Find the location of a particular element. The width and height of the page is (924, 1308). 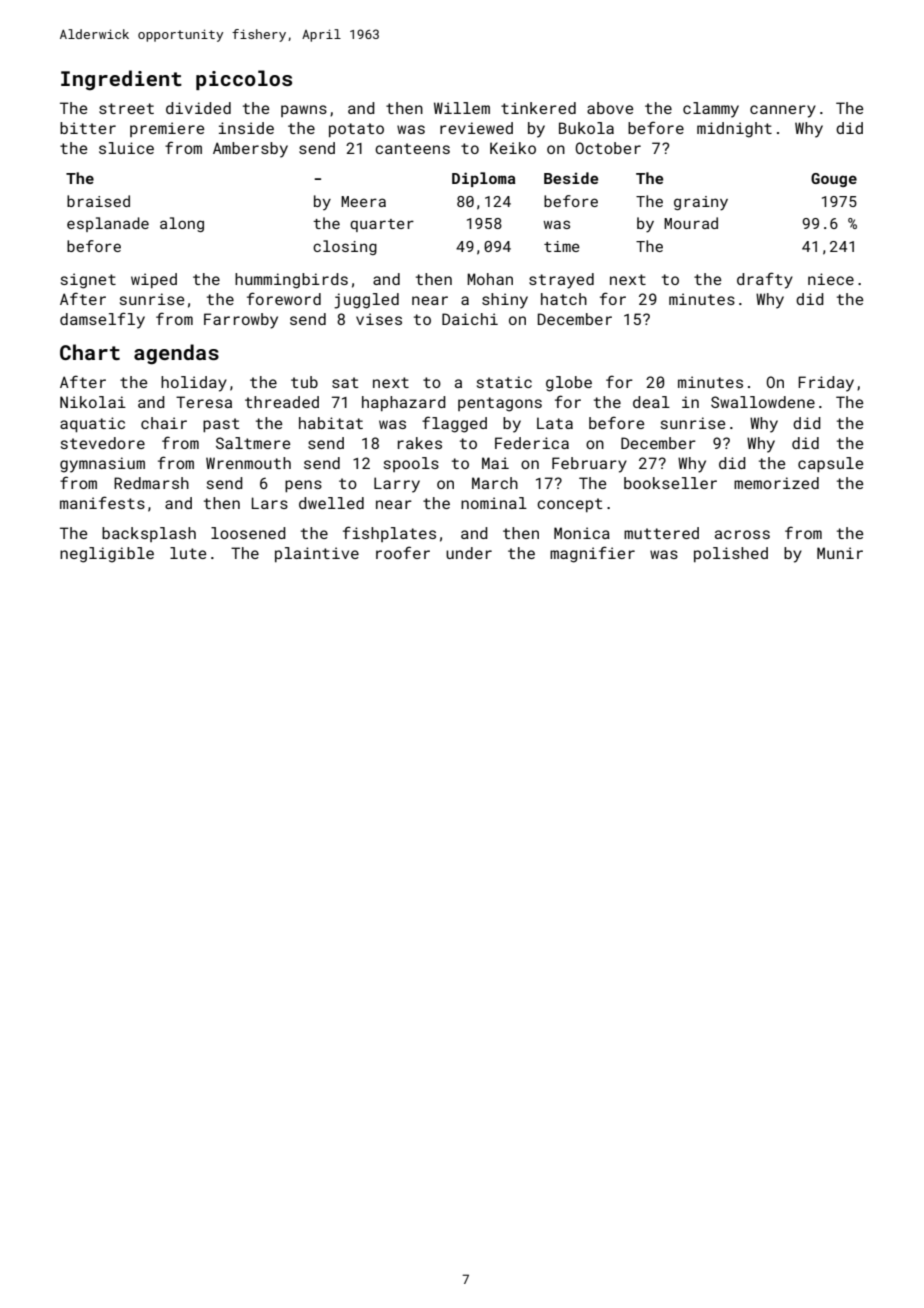

wiped is located at coordinates (154, 280).
